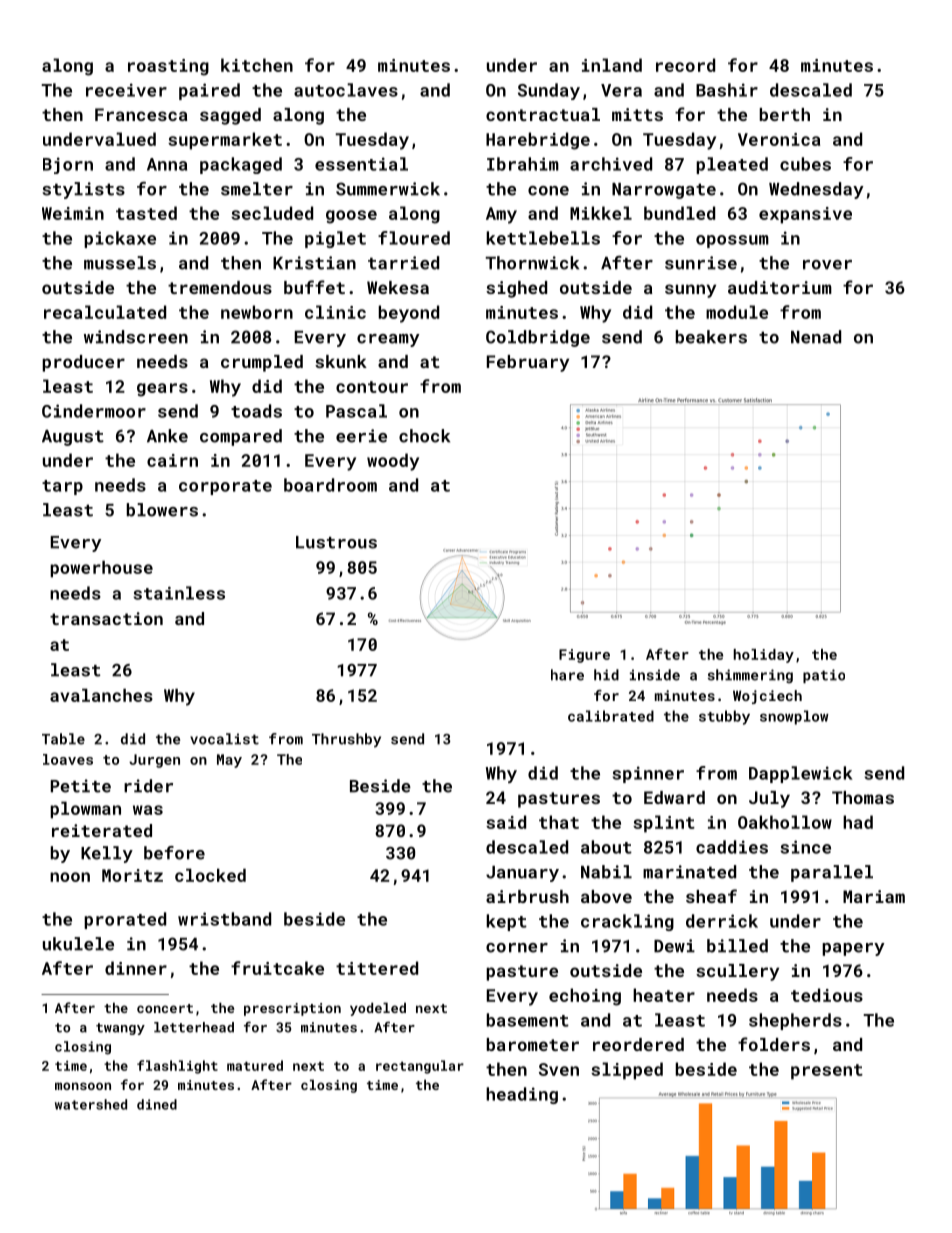  I want to click on dined, so click(157, 1104).
